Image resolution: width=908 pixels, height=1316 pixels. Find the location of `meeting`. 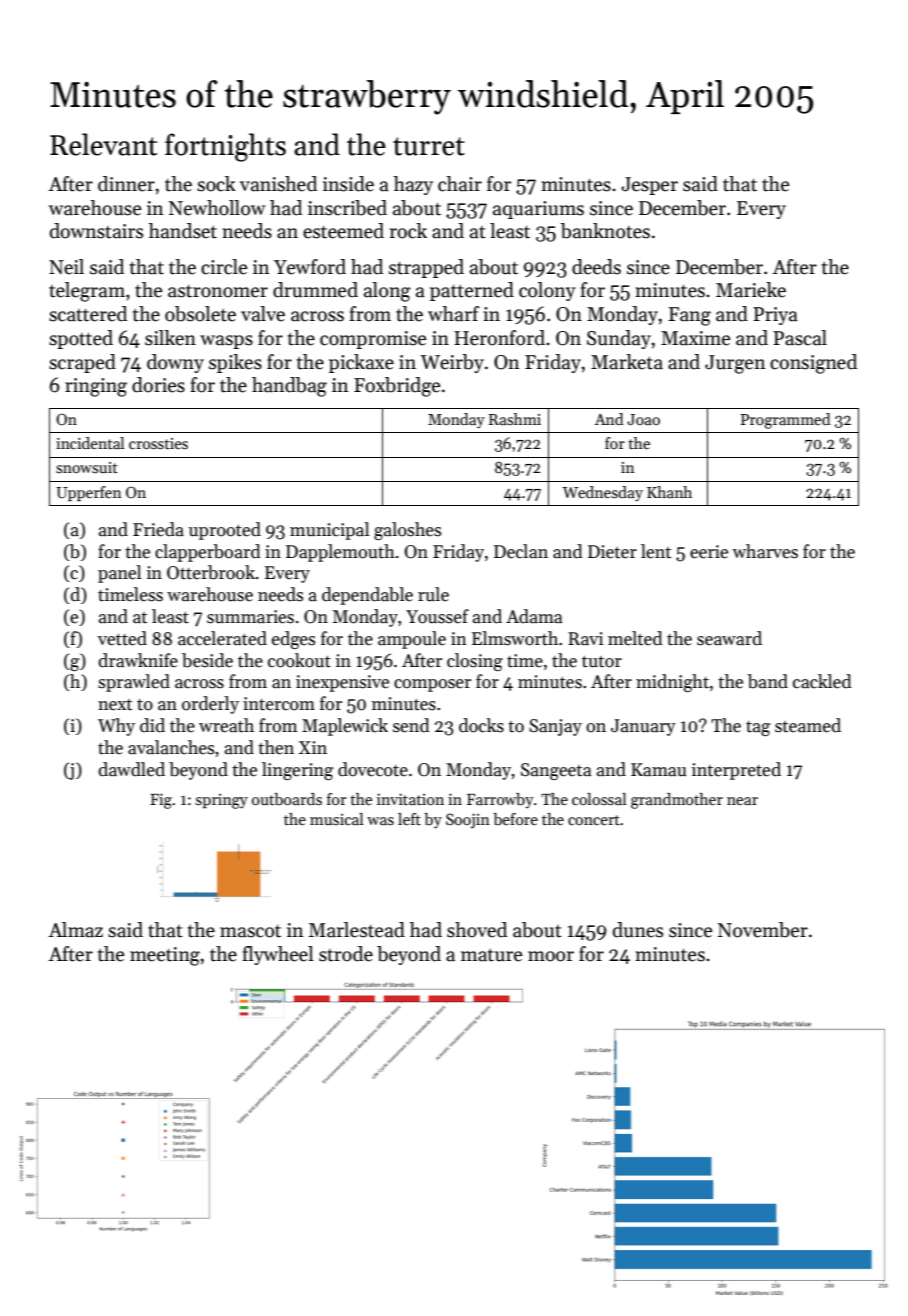

meeting is located at coordinates (165, 956).
